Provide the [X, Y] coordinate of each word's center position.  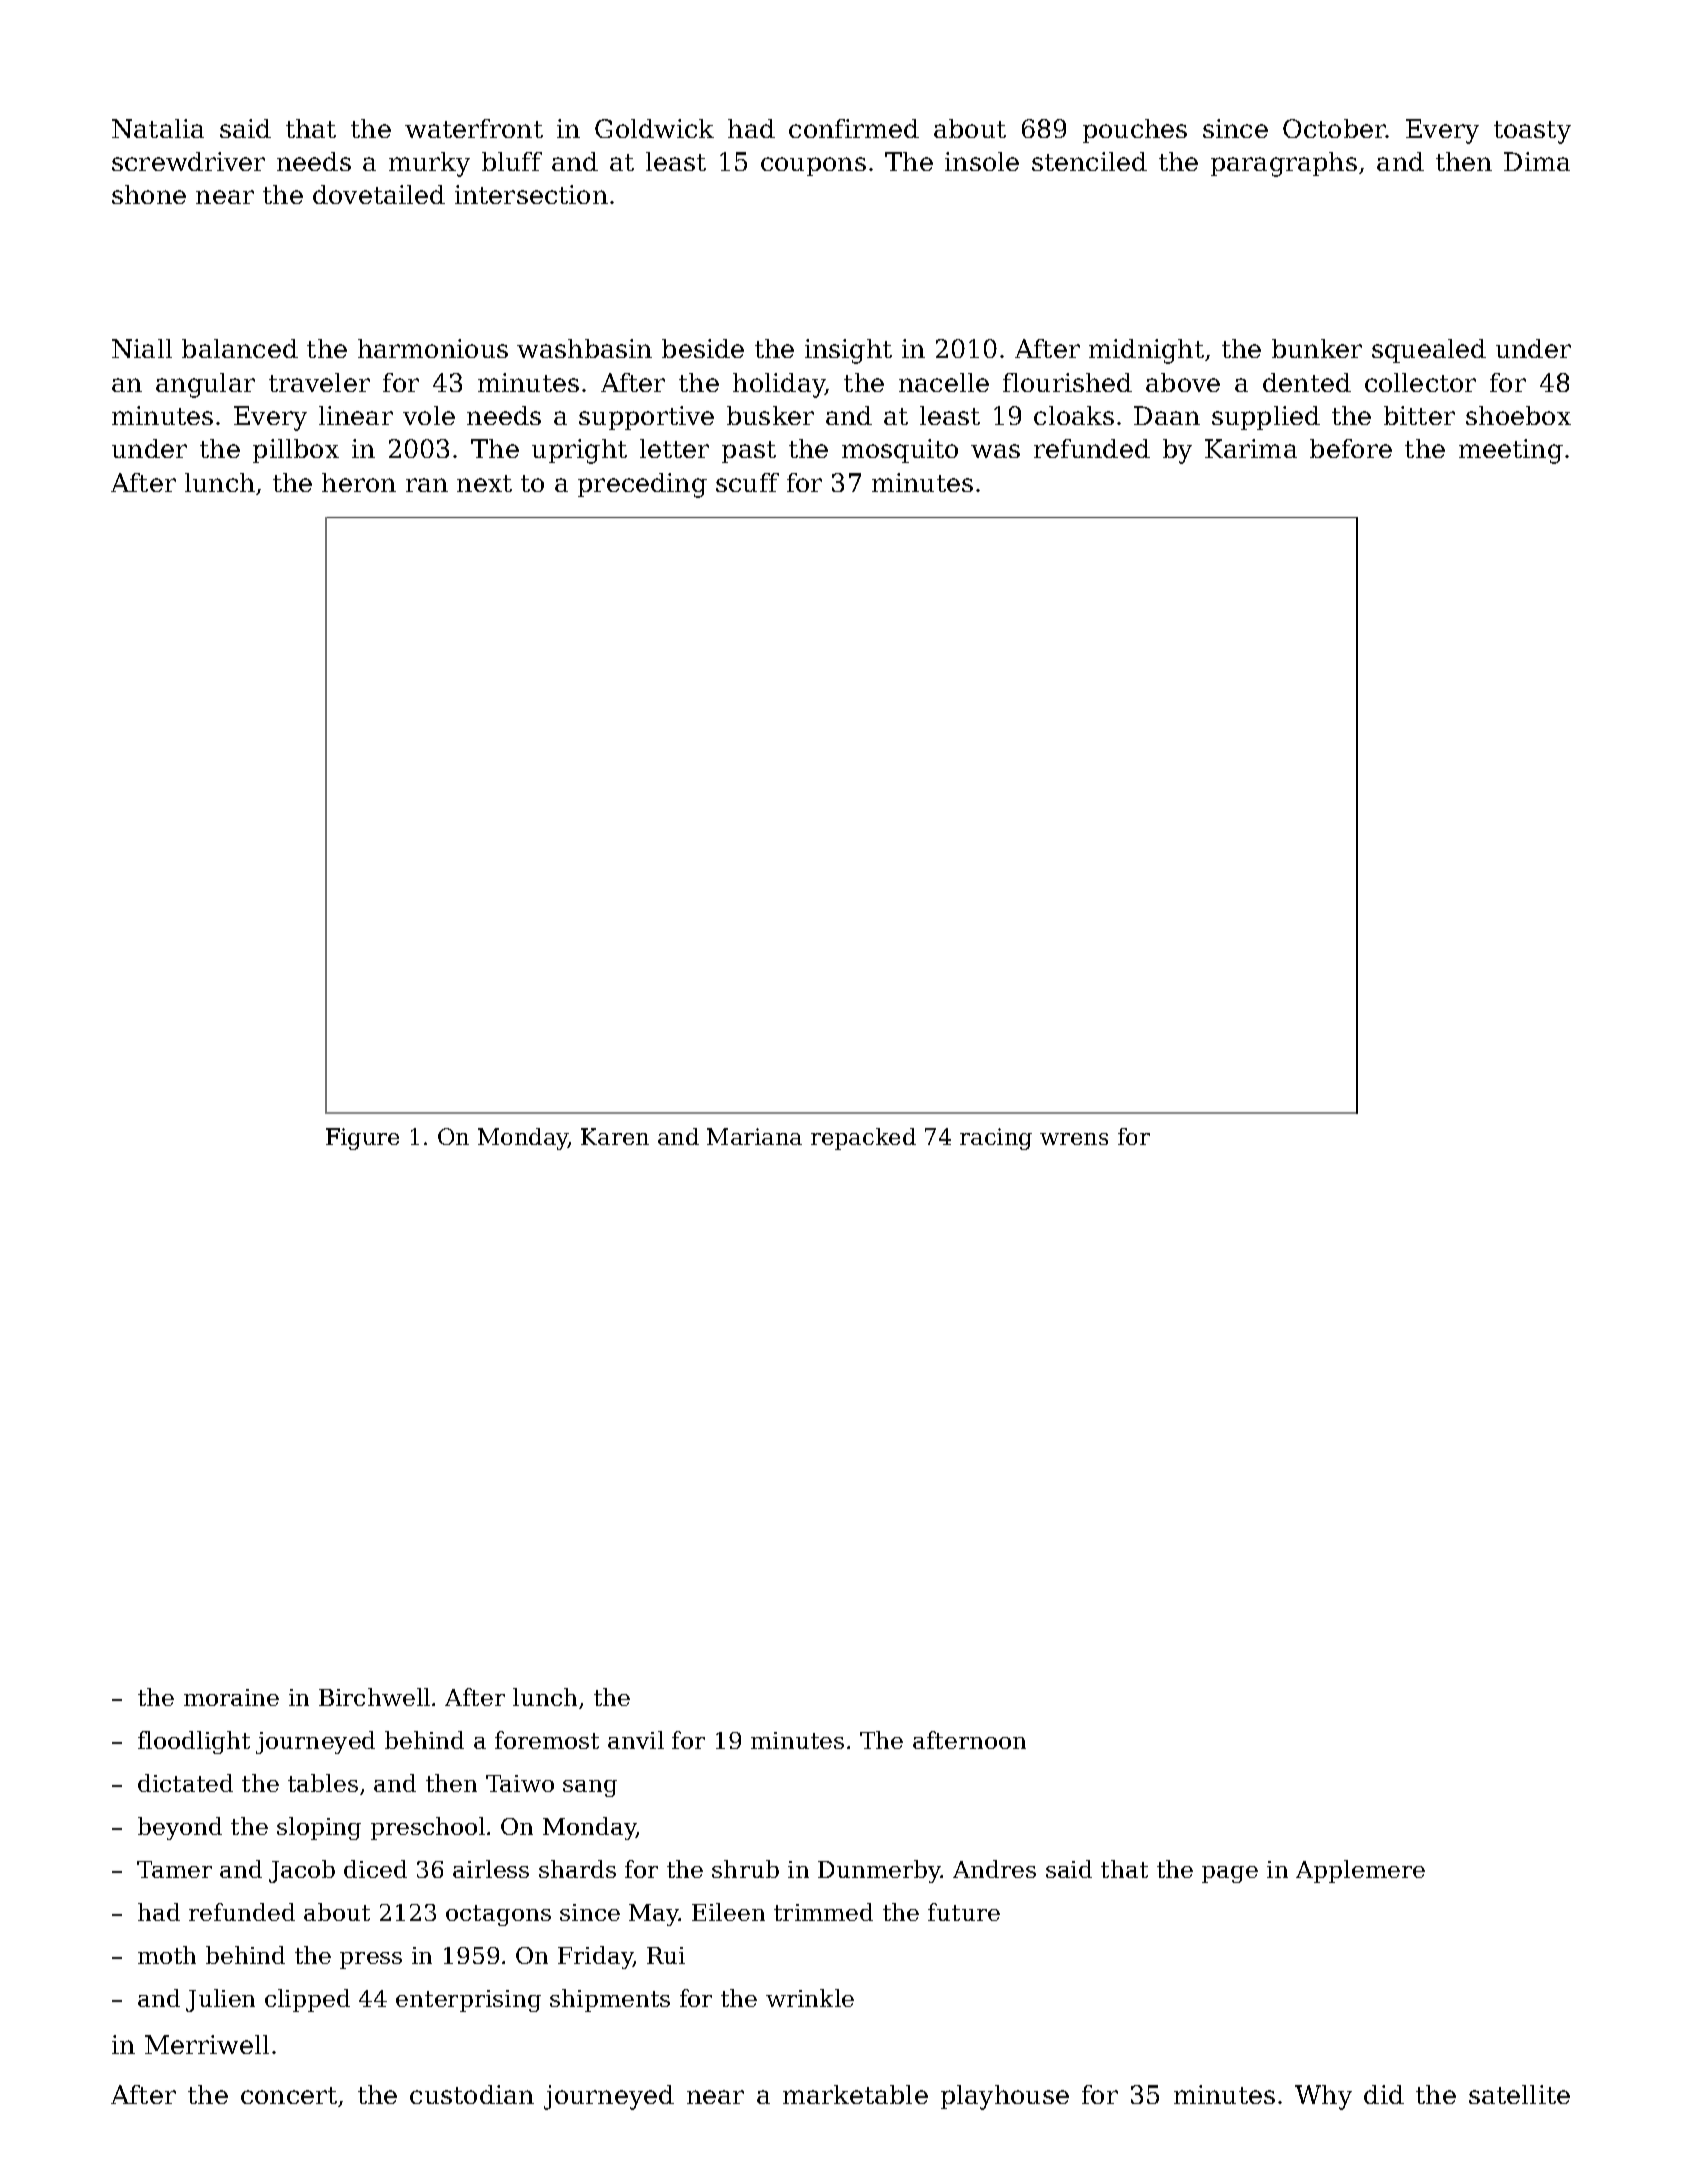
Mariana [754, 1136]
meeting [1511, 451]
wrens [1074, 1139]
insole [982, 161]
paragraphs [1284, 164]
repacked [863, 1139]
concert [289, 2095]
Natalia [158, 128]
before [1351, 448]
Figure [362, 1139]
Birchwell [374, 1697]
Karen [615, 1136]
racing [996, 1139]
